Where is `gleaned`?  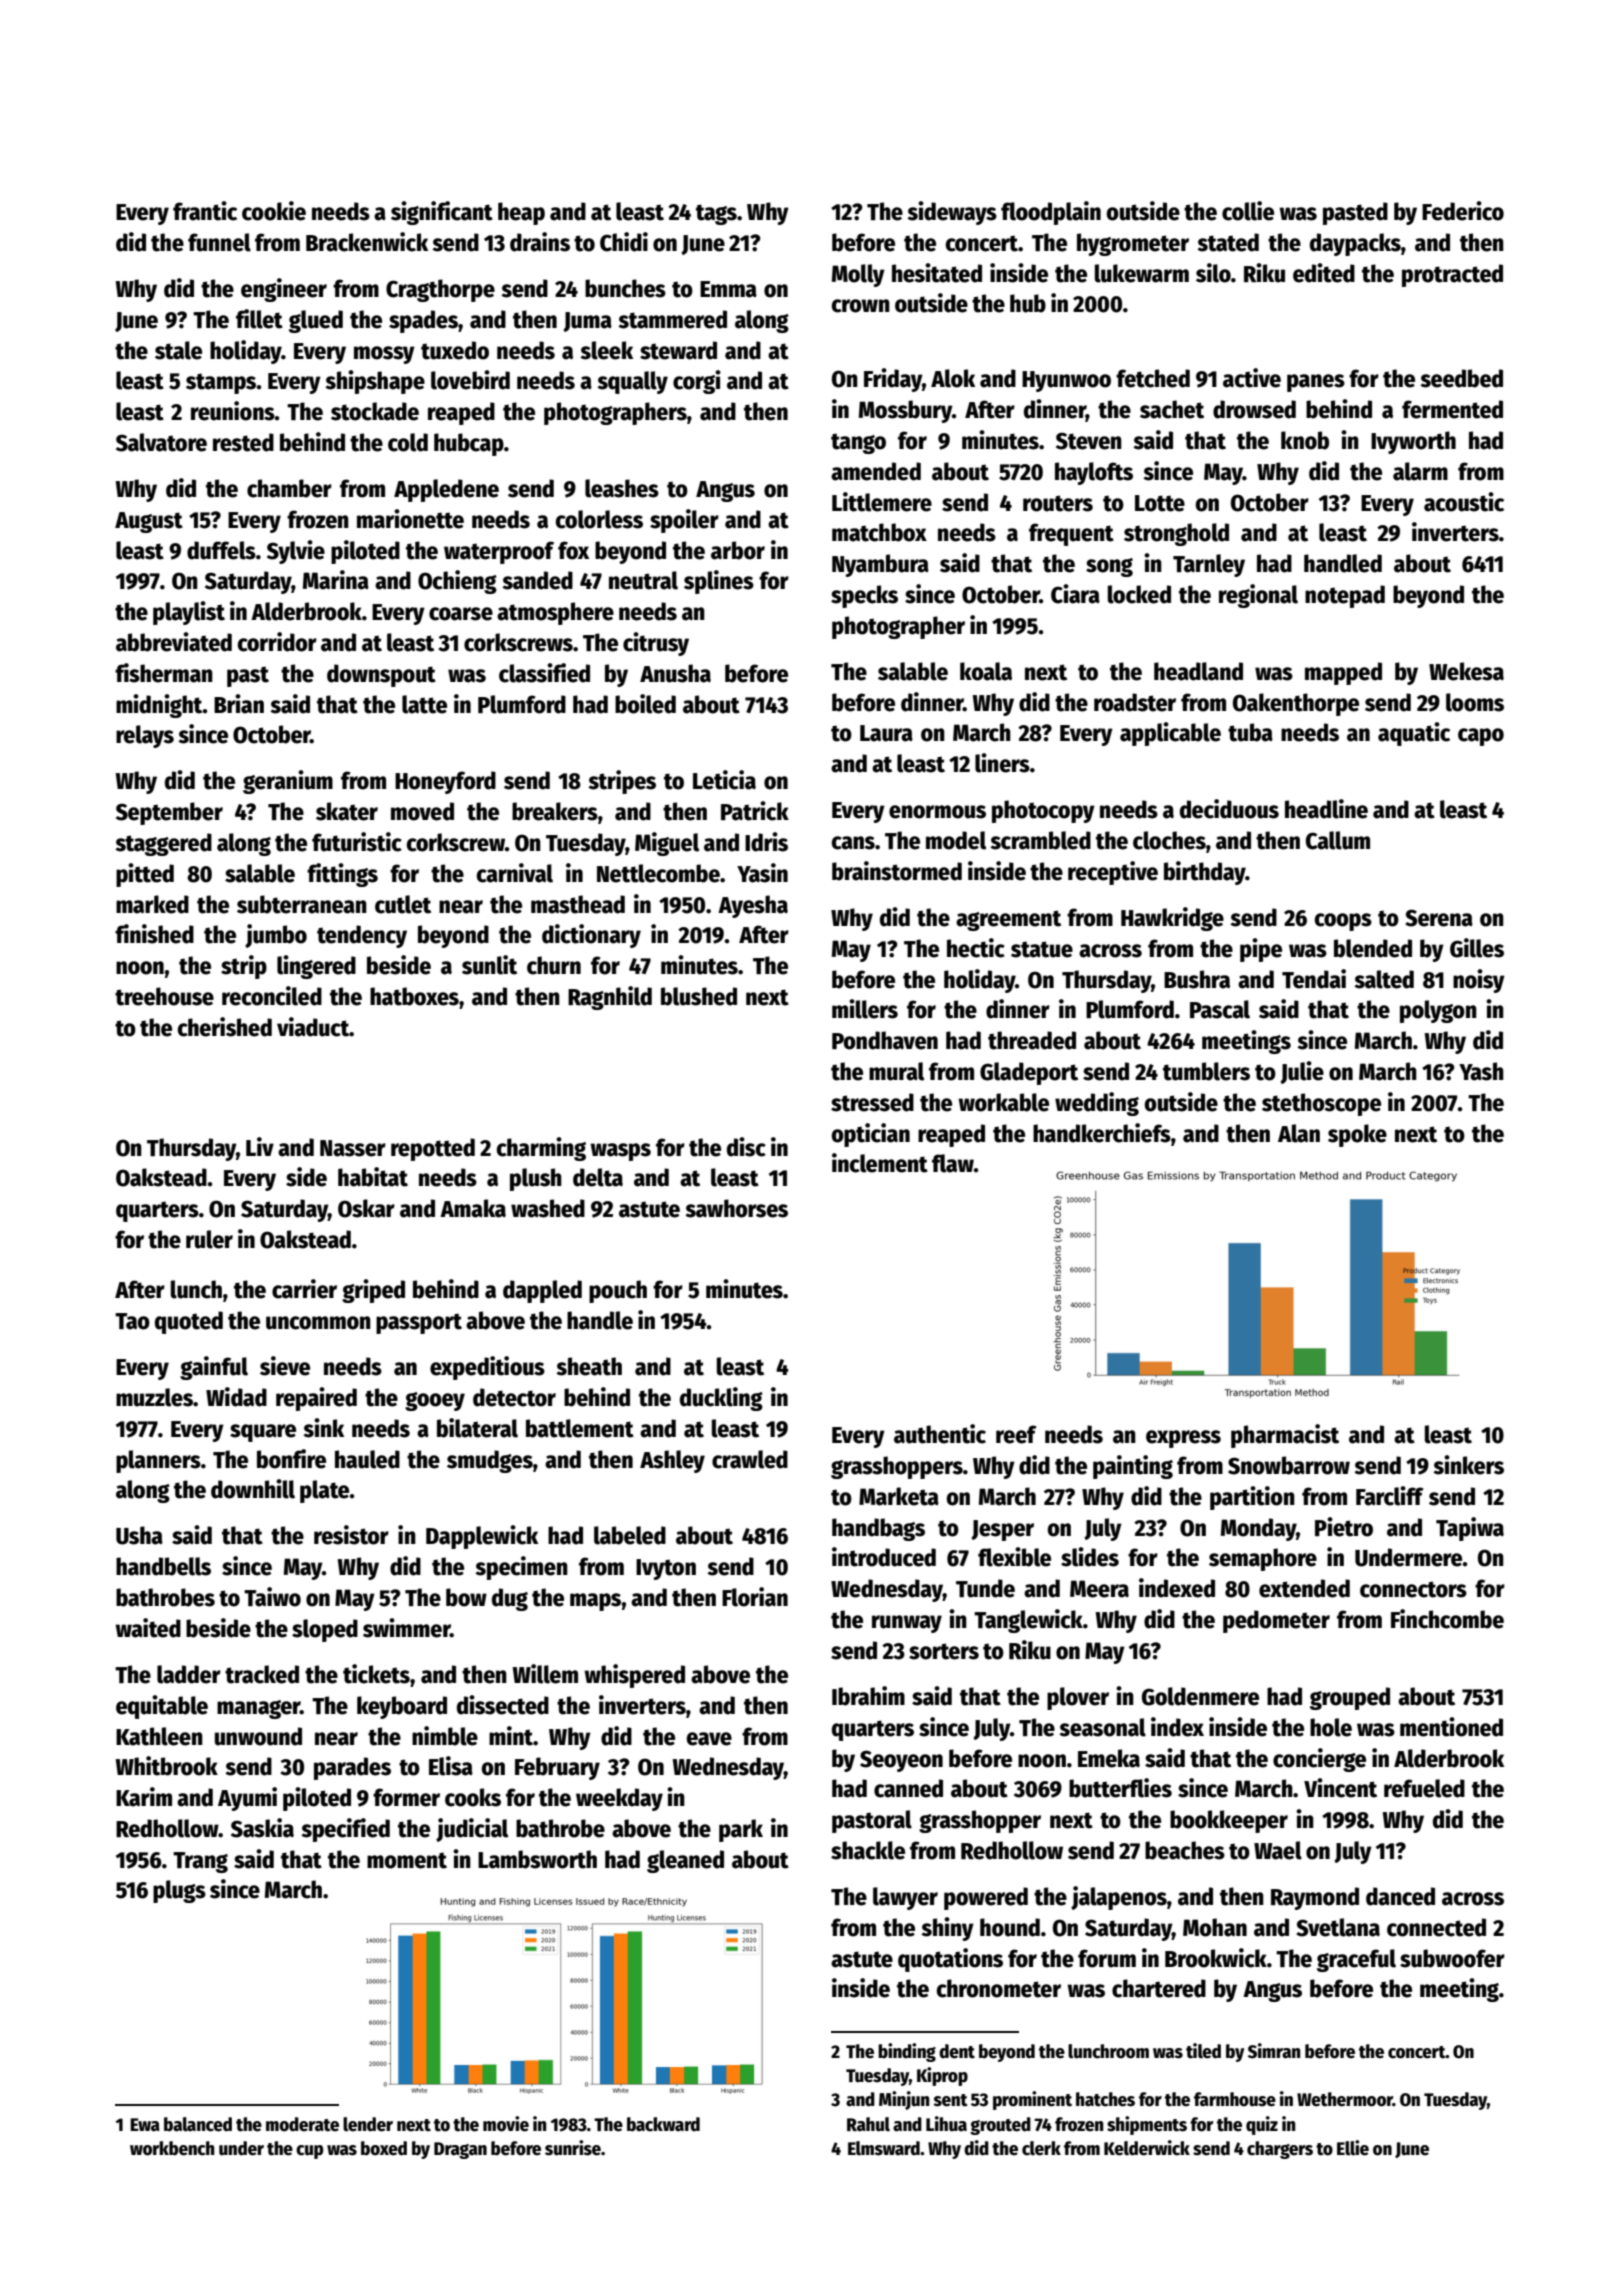 gleaned is located at coordinates (685, 1861).
